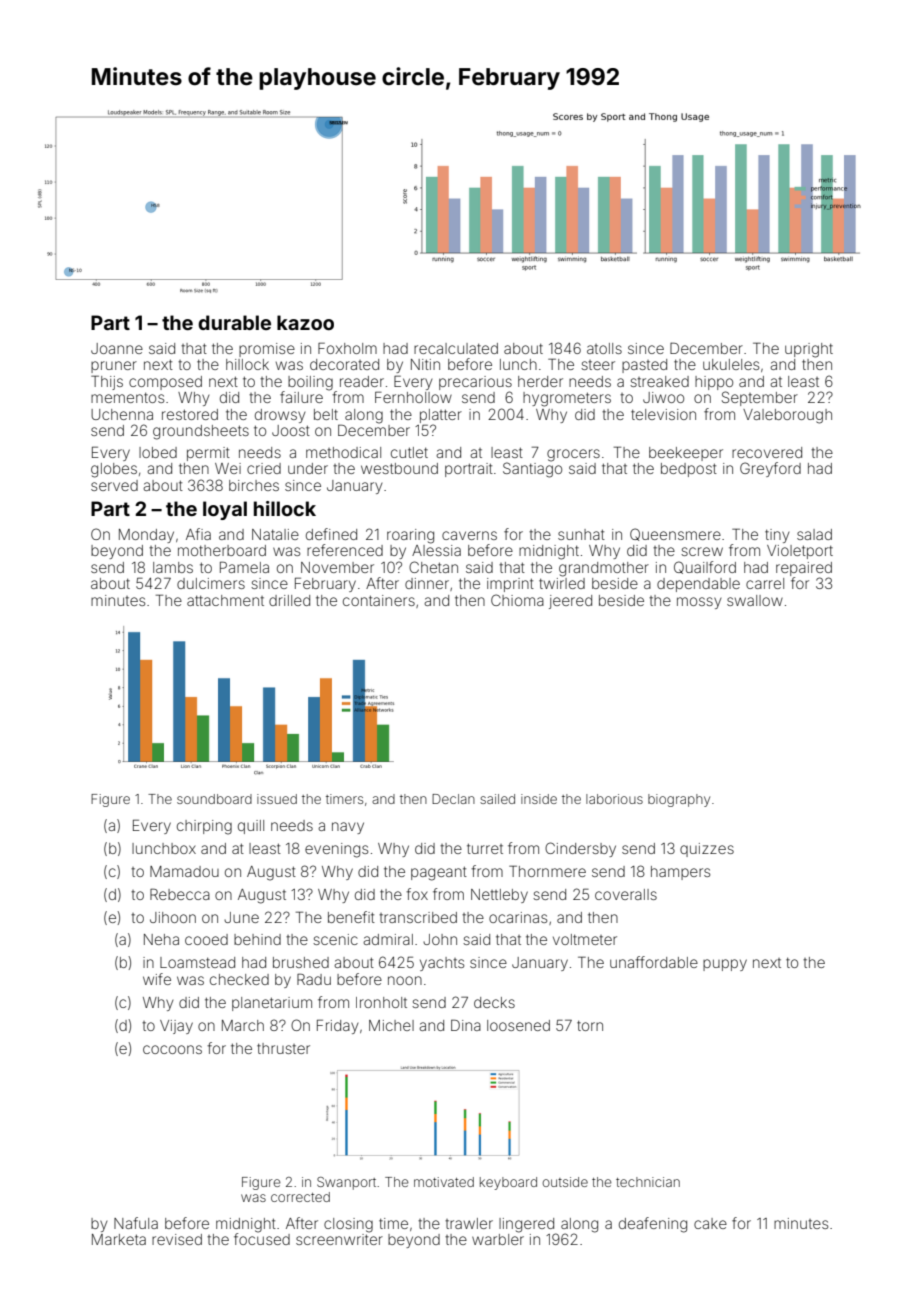 Image resolution: width=924 pixels, height=1311 pixels. Describe the element at coordinates (204, 827) in the image. I see `chirping` at that location.
